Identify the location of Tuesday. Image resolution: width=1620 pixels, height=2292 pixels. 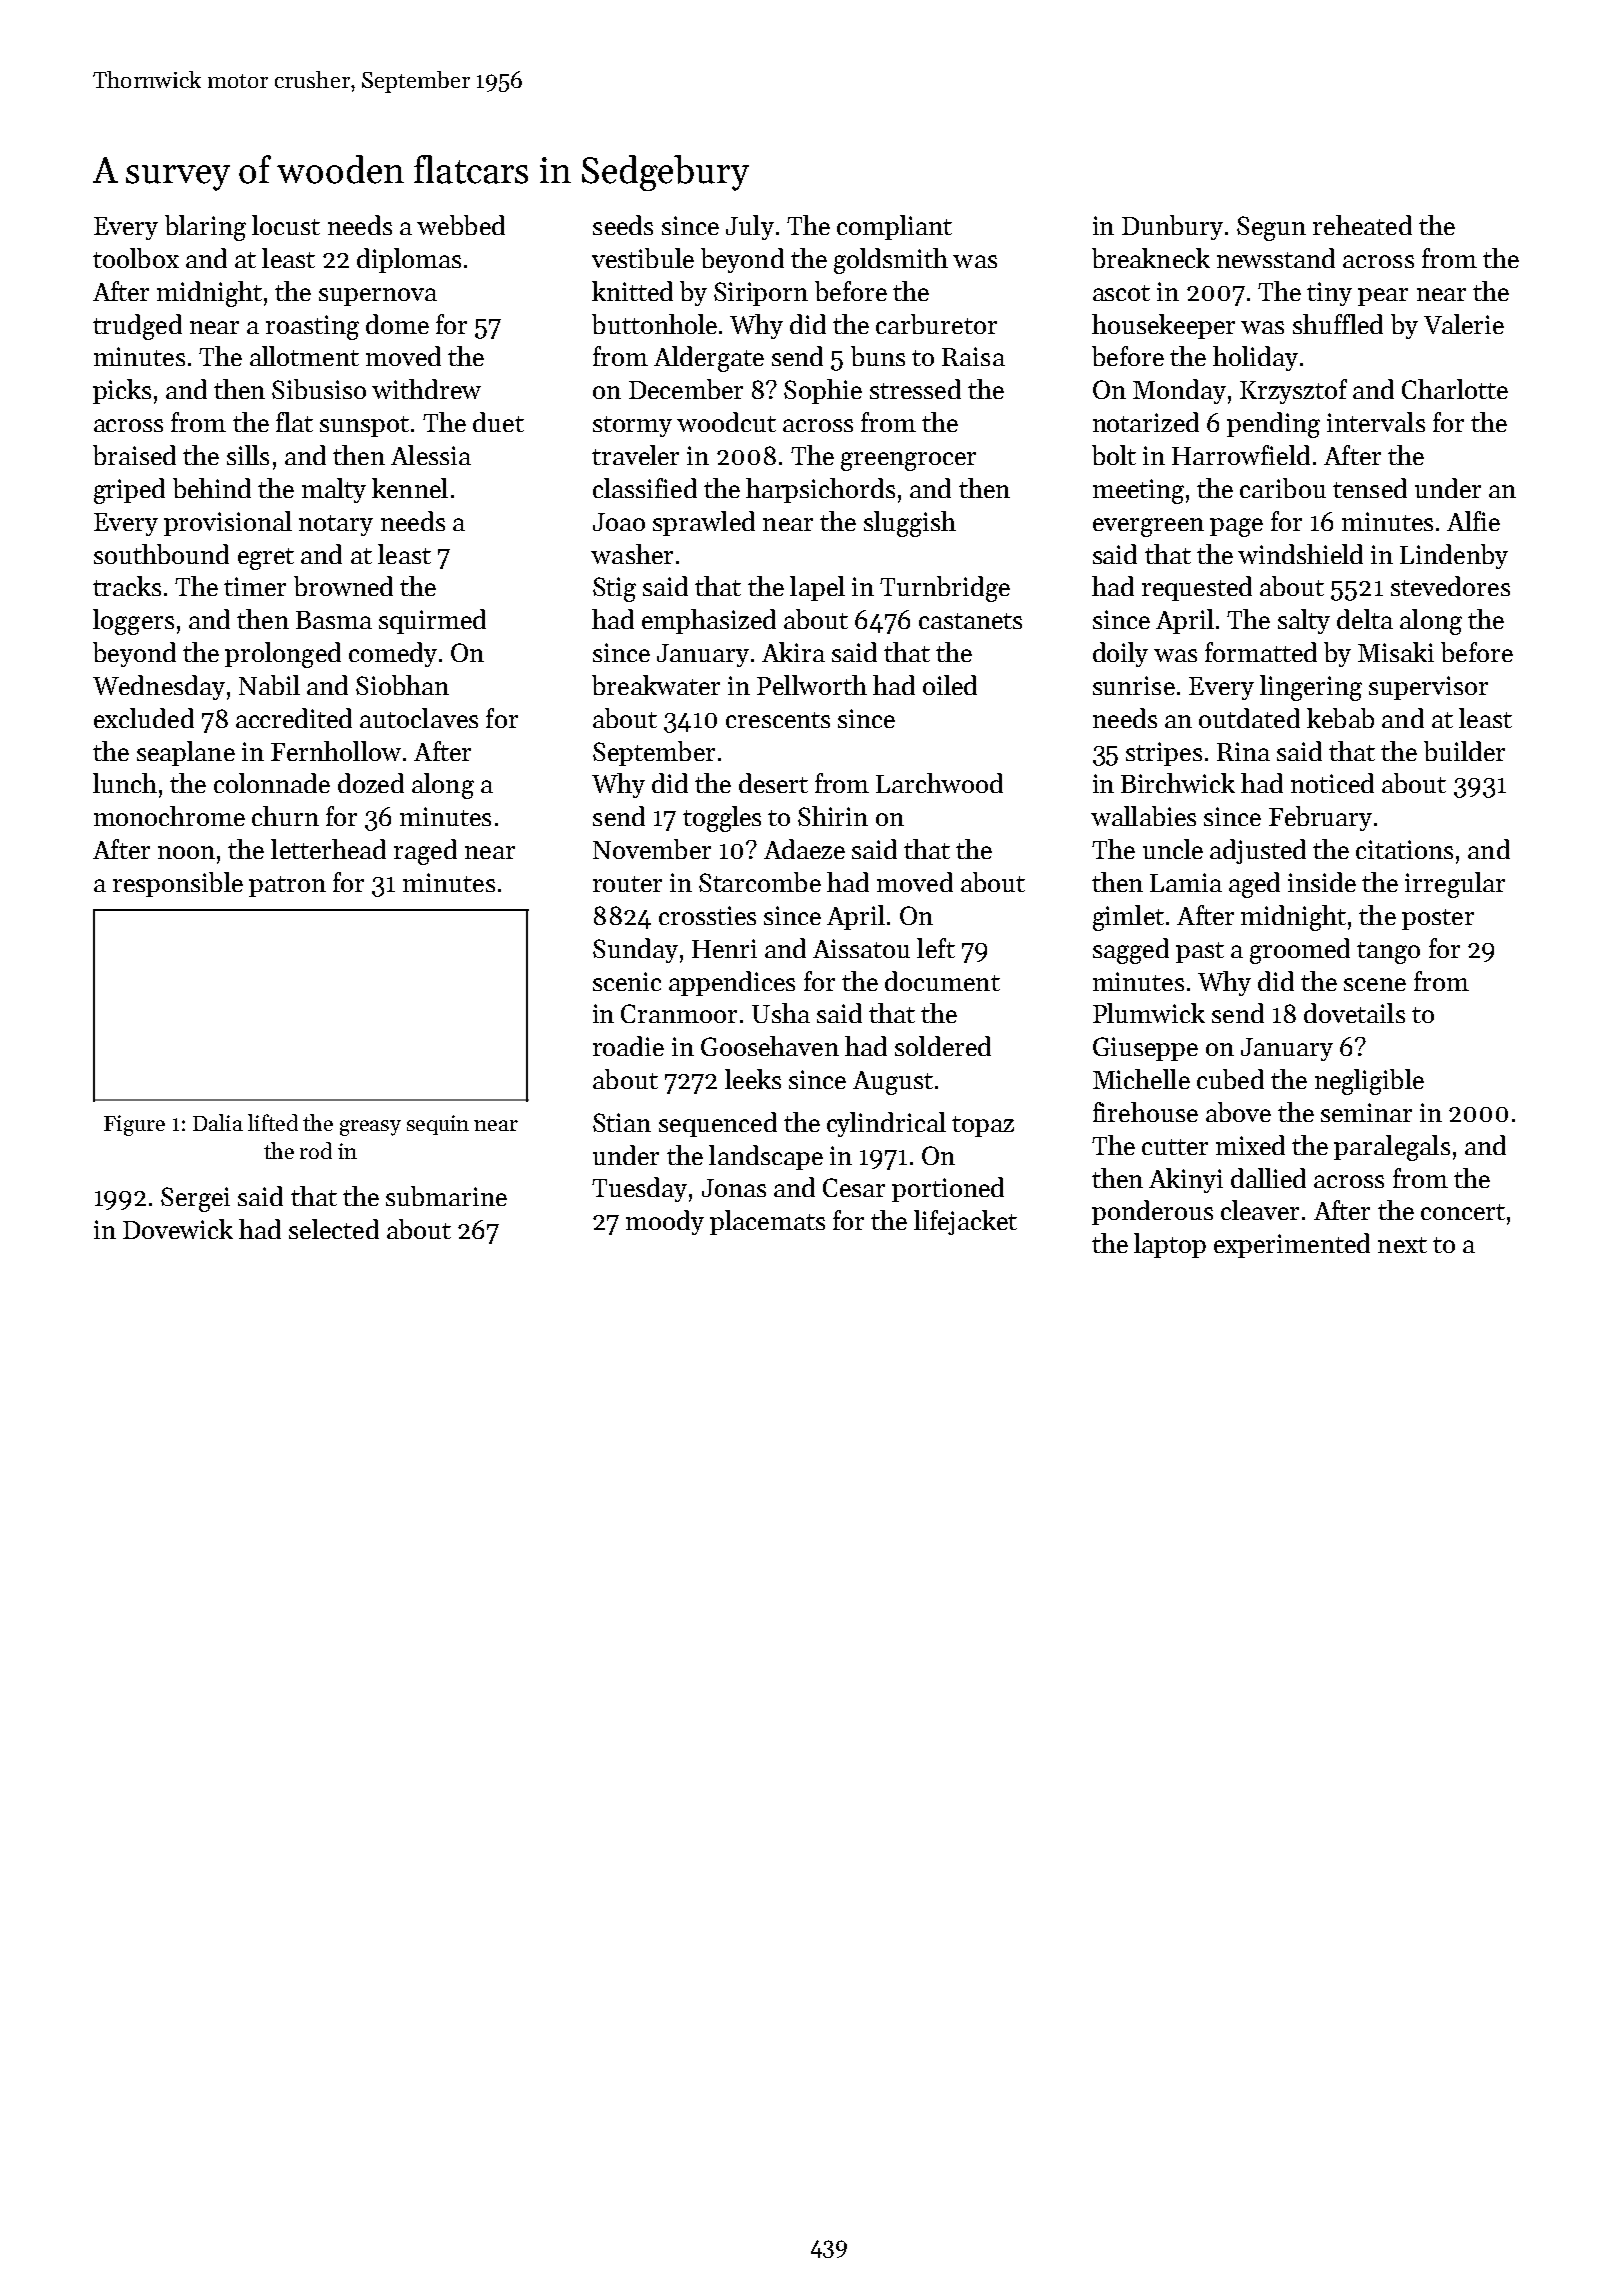
(639, 1189).
